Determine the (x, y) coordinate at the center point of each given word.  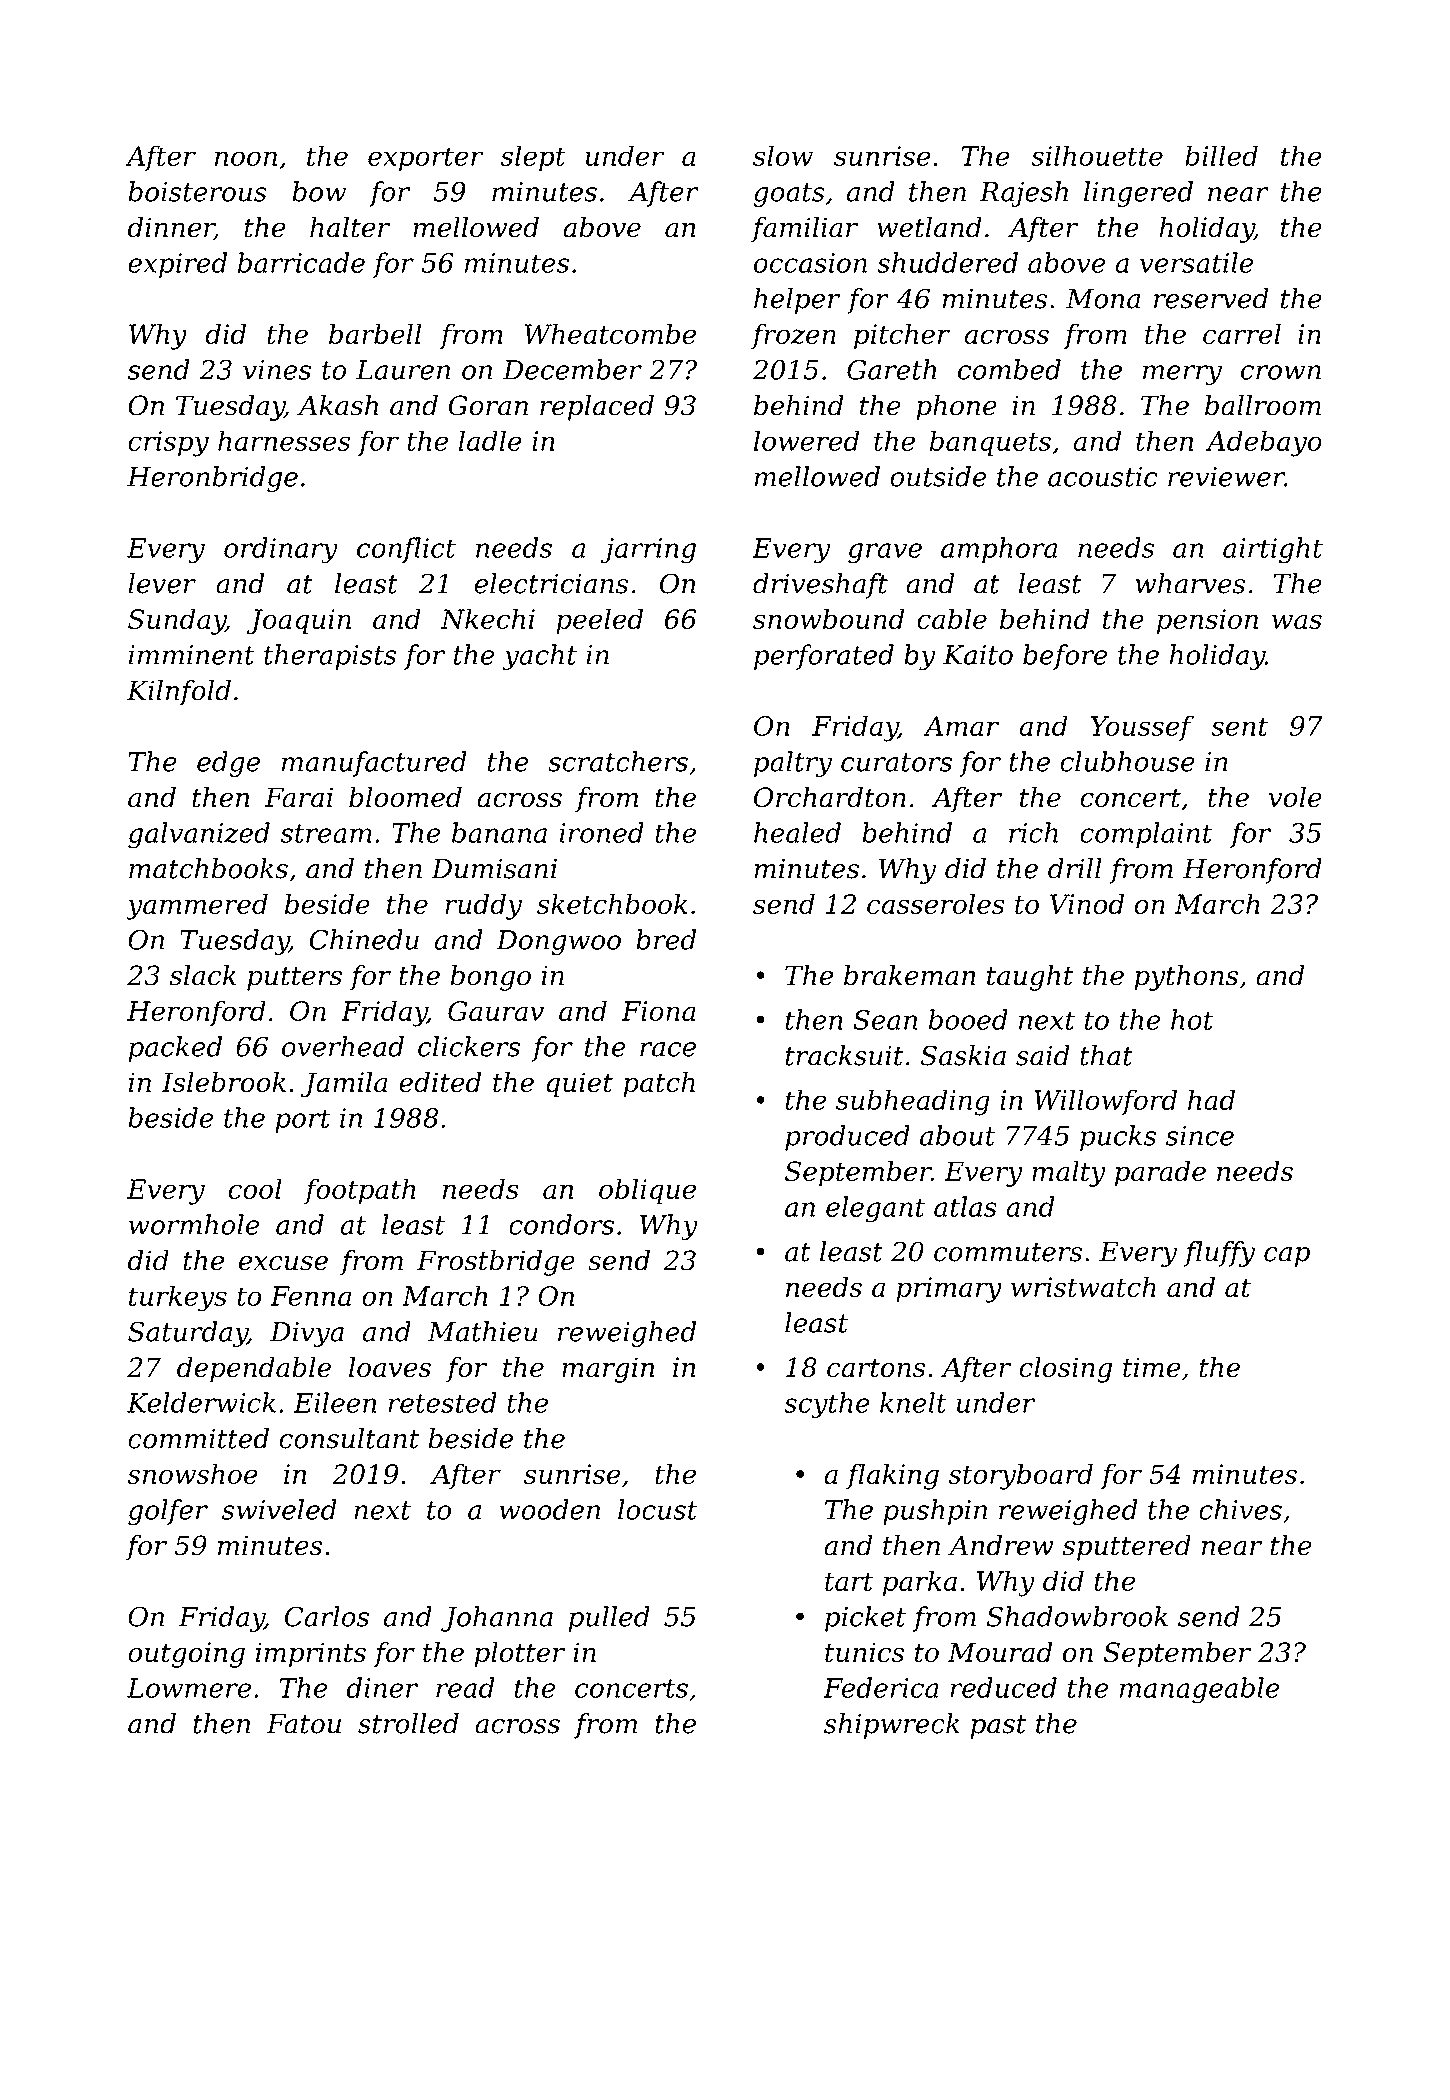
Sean (885, 1020)
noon (246, 158)
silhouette (1097, 155)
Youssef (1142, 728)
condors (561, 1224)
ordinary (281, 550)
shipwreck (892, 1726)
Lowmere (189, 1688)
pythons (1186, 978)
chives (1240, 1509)
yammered (197, 906)
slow (783, 155)
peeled (599, 621)
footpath (360, 1191)
